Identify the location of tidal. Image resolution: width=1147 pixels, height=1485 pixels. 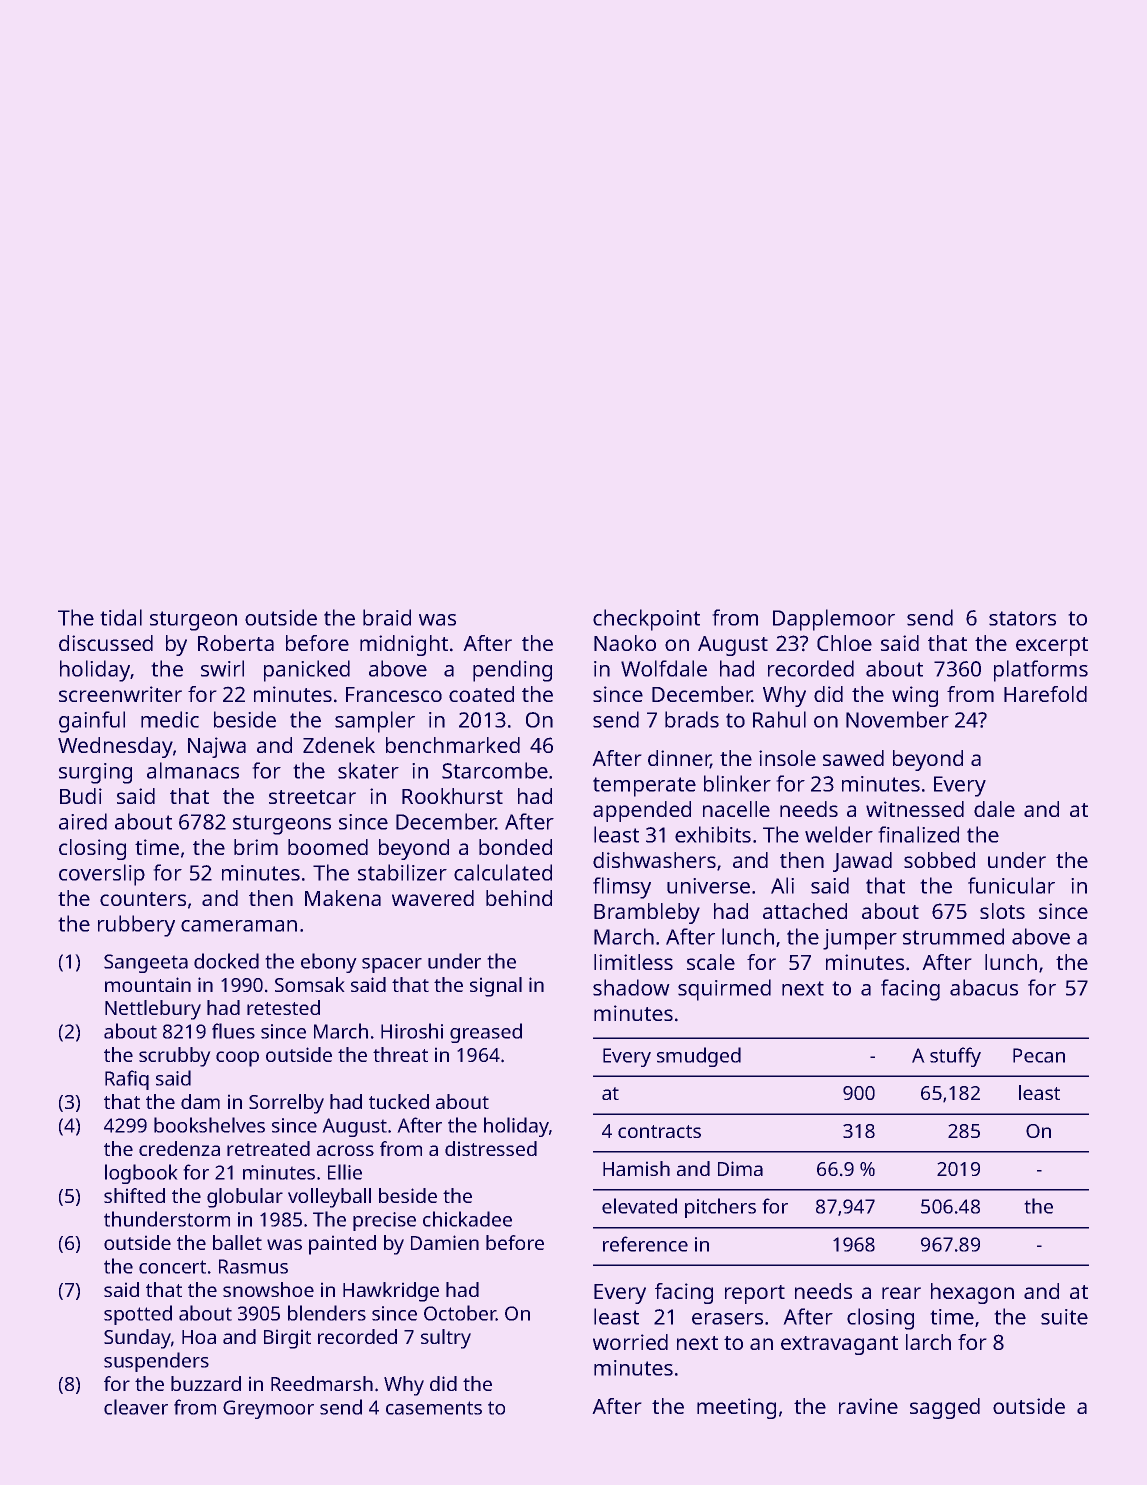
(121, 617).
